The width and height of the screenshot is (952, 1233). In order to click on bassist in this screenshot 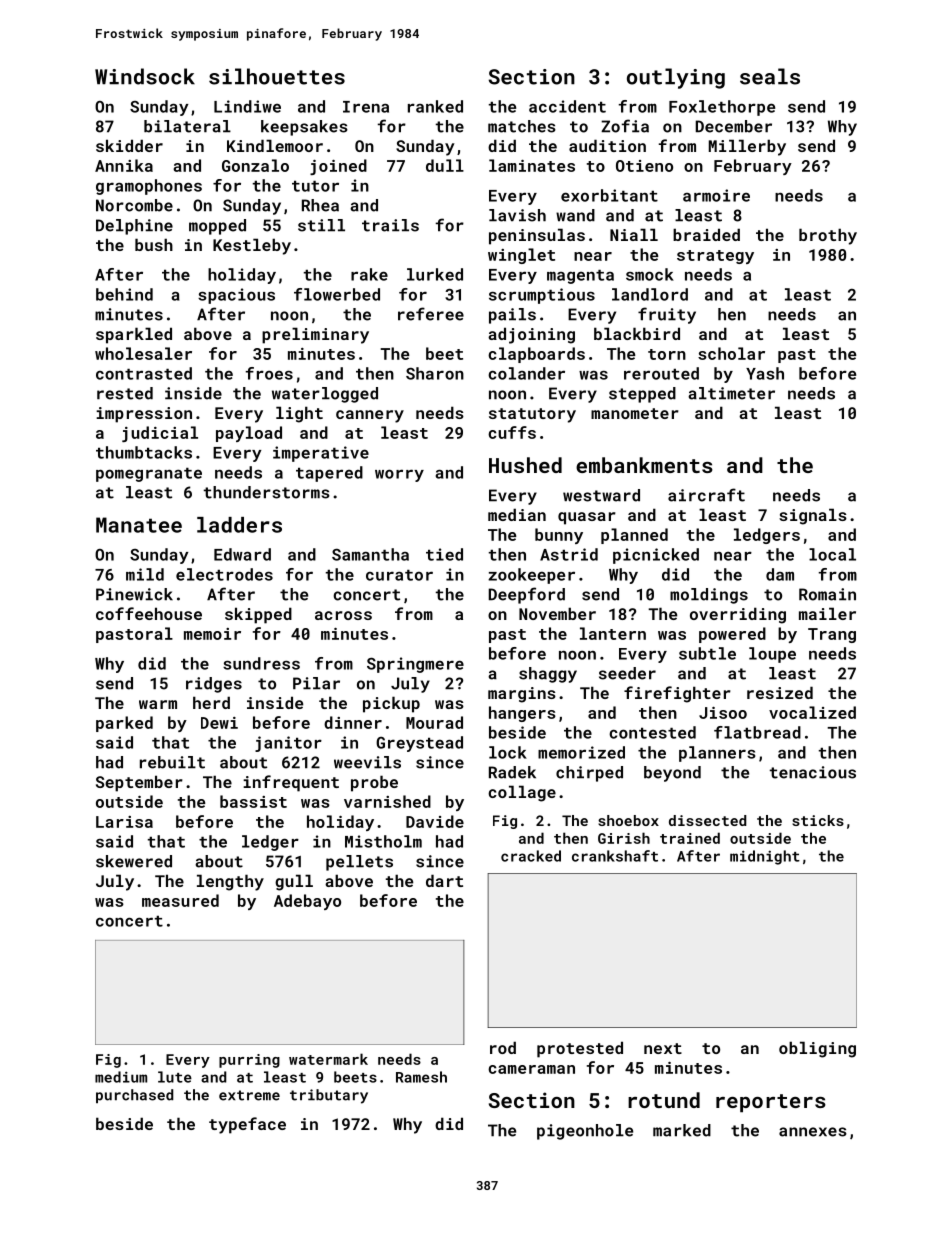, I will do `click(253, 801)`.
